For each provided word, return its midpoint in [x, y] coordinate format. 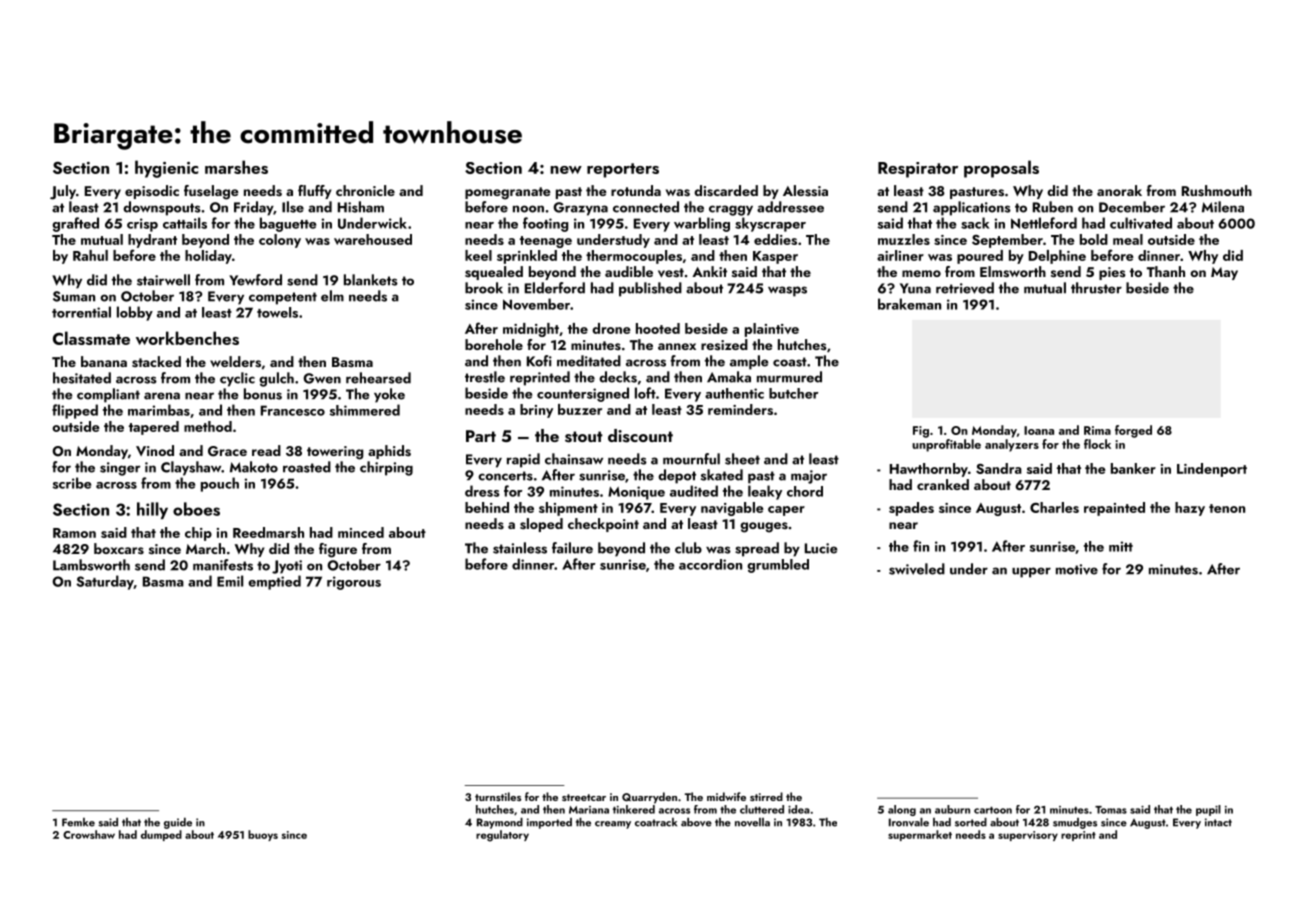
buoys [263, 835]
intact [1218, 822]
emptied [274, 582]
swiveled [917, 569]
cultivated [1141, 223]
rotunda [636, 190]
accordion [710, 564]
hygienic [166, 169]
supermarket [920, 835]
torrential [81, 312]
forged [1133, 431]
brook [484, 288]
